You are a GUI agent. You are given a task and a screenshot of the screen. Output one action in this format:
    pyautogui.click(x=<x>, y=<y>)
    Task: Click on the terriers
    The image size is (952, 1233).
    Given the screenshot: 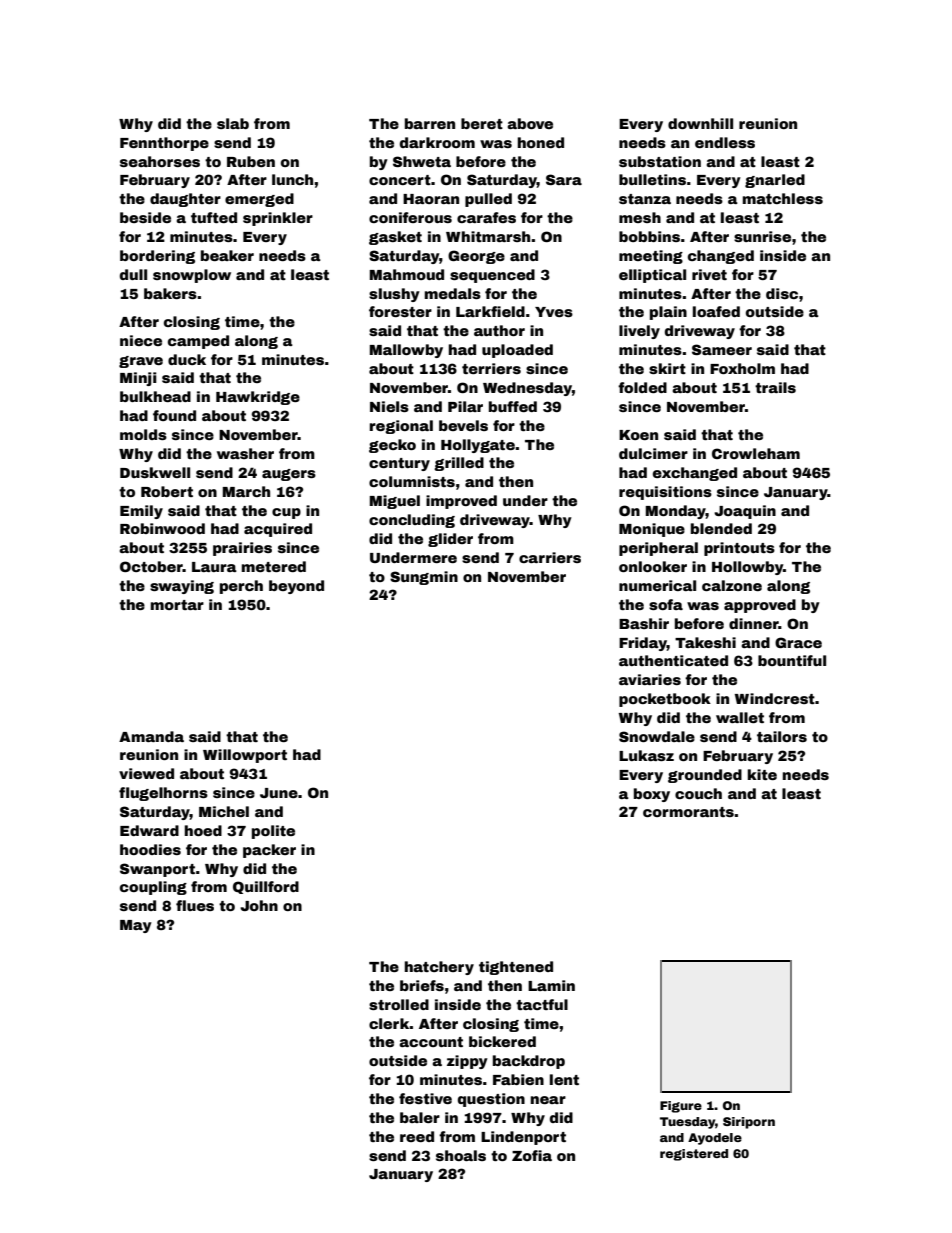 What is the action you would take?
    pyautogui.click(x=491, y=368)
